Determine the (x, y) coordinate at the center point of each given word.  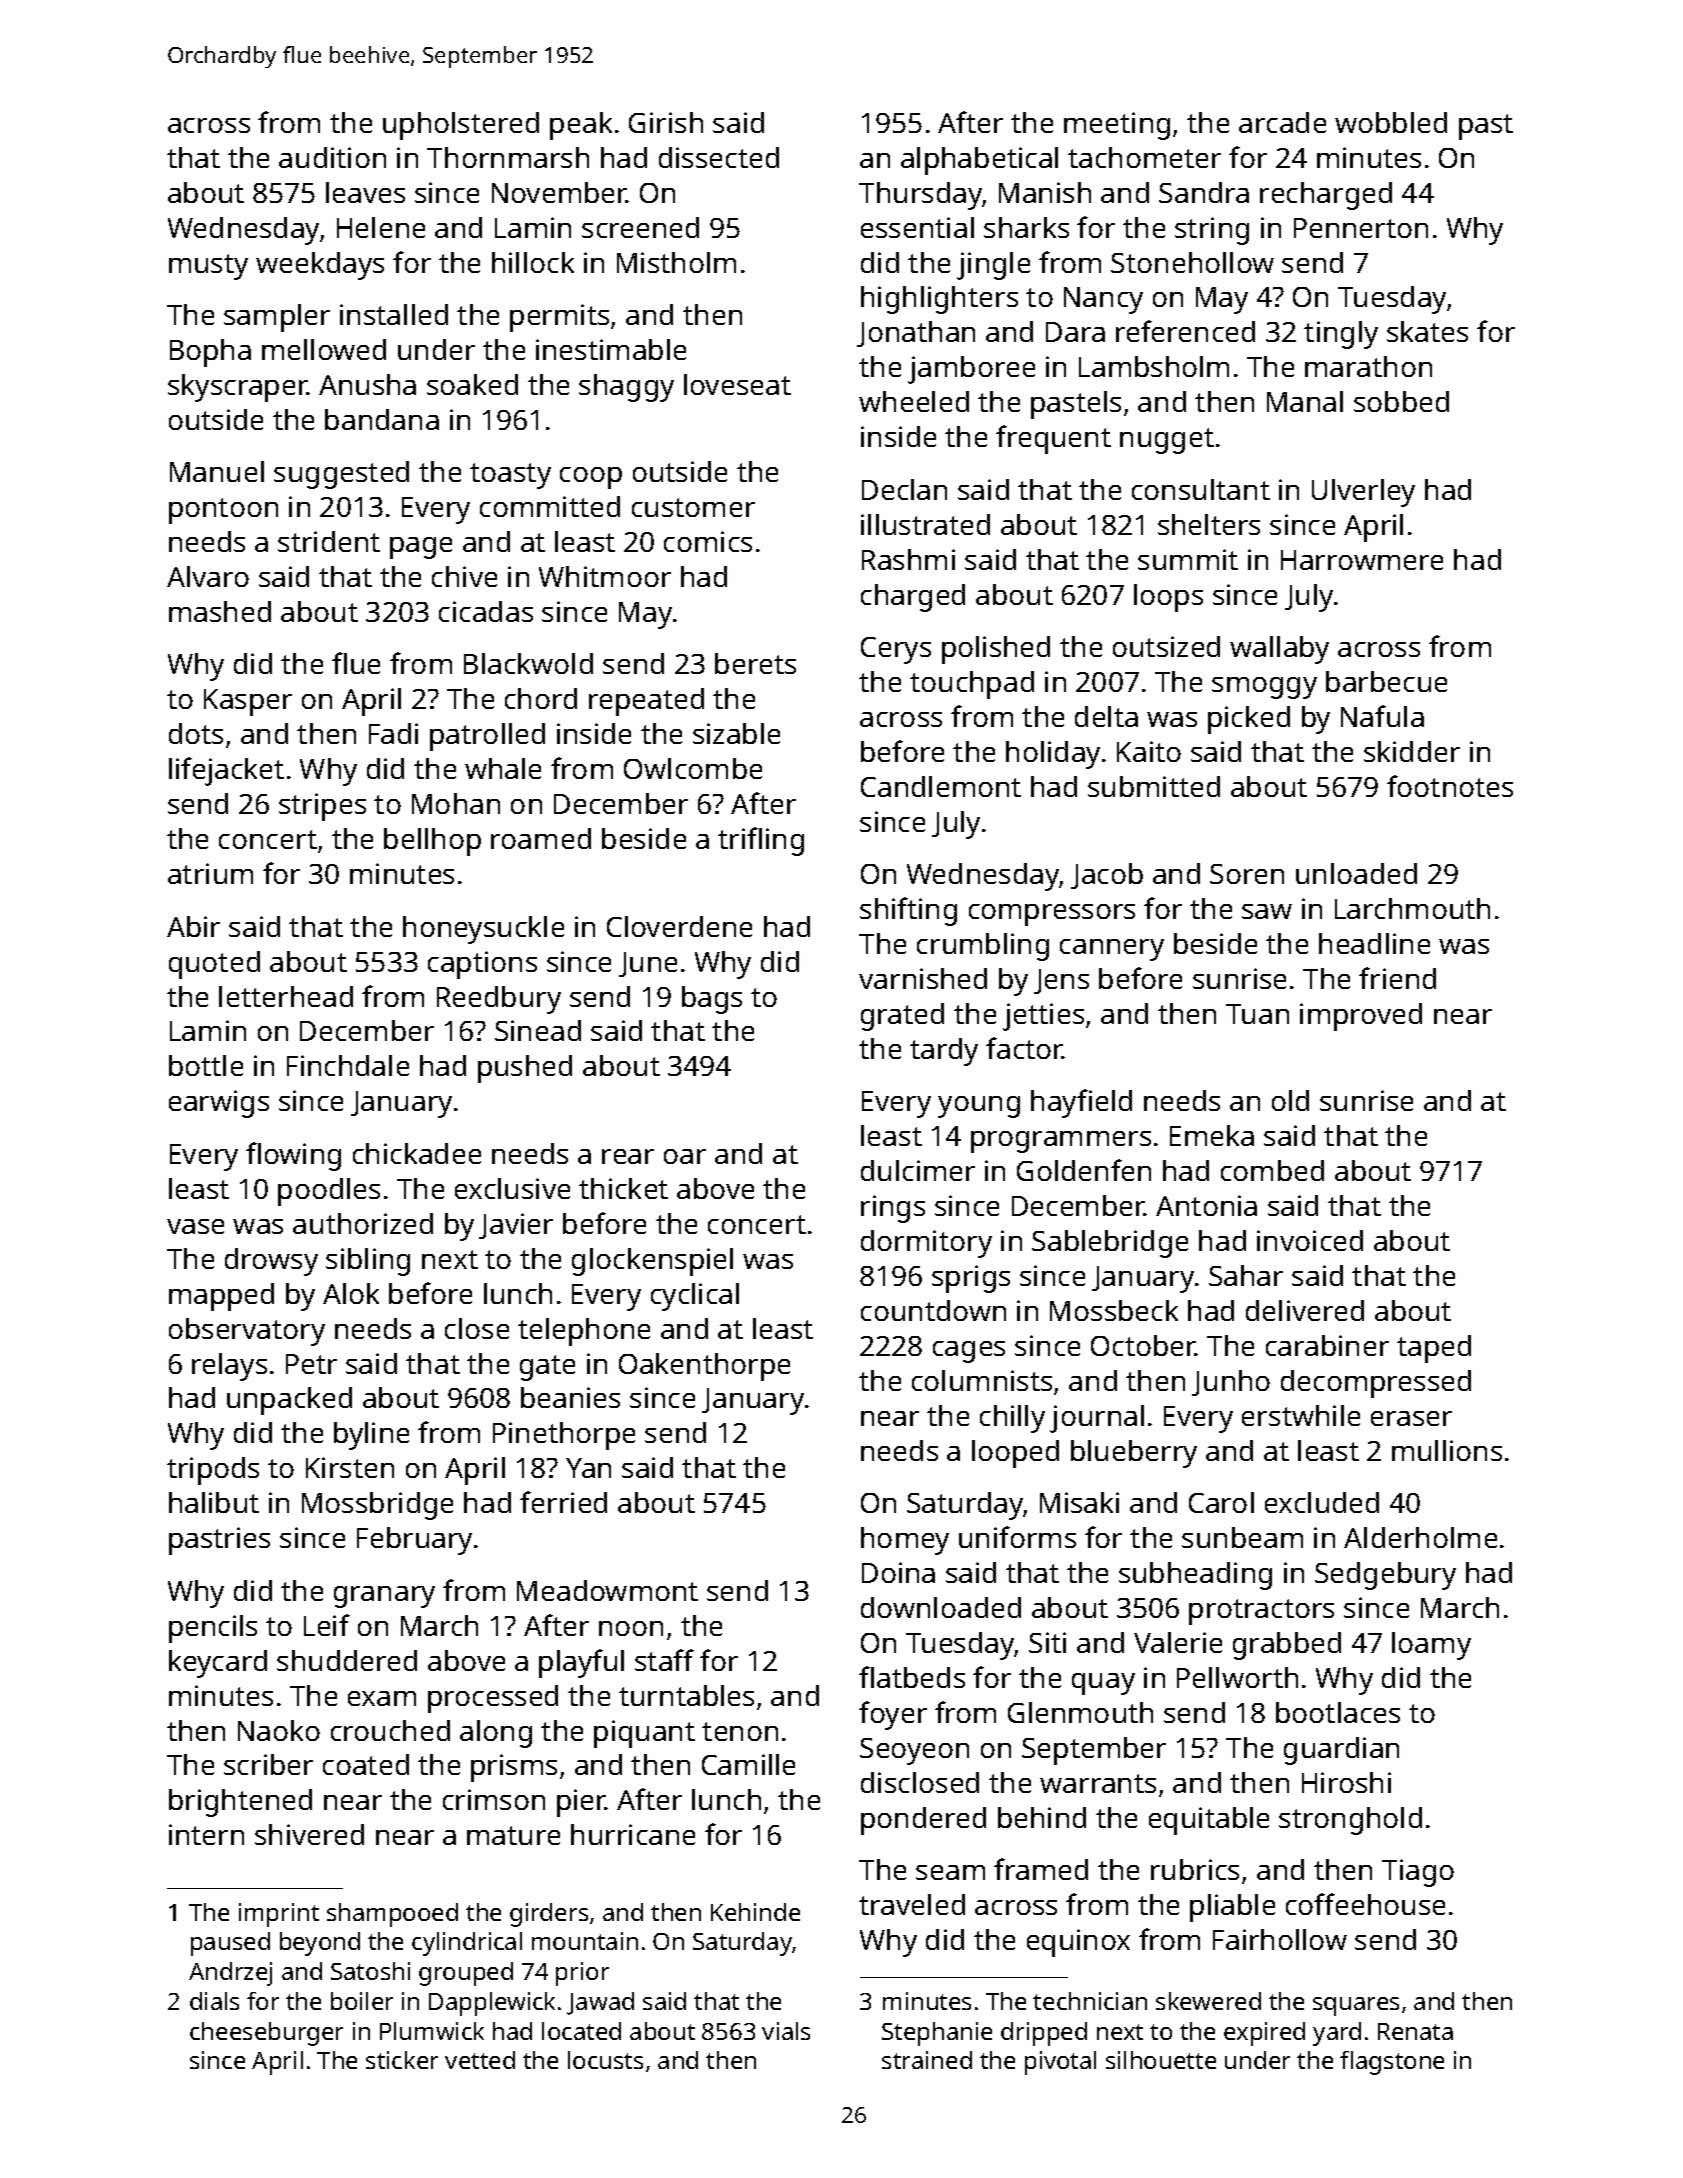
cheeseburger (266, 2034)
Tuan (1257, 1014)
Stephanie (937, 2034)
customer (693, 507)
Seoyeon (914, 1751)
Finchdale (348, 1065)
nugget (1167, 441)
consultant (1201, 489)
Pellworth (1237, 1677)
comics (708, 541)
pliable (1232, 1908)
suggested (341, 475)
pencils (213, 1629)
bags (712, 1000)
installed (394, 314)
